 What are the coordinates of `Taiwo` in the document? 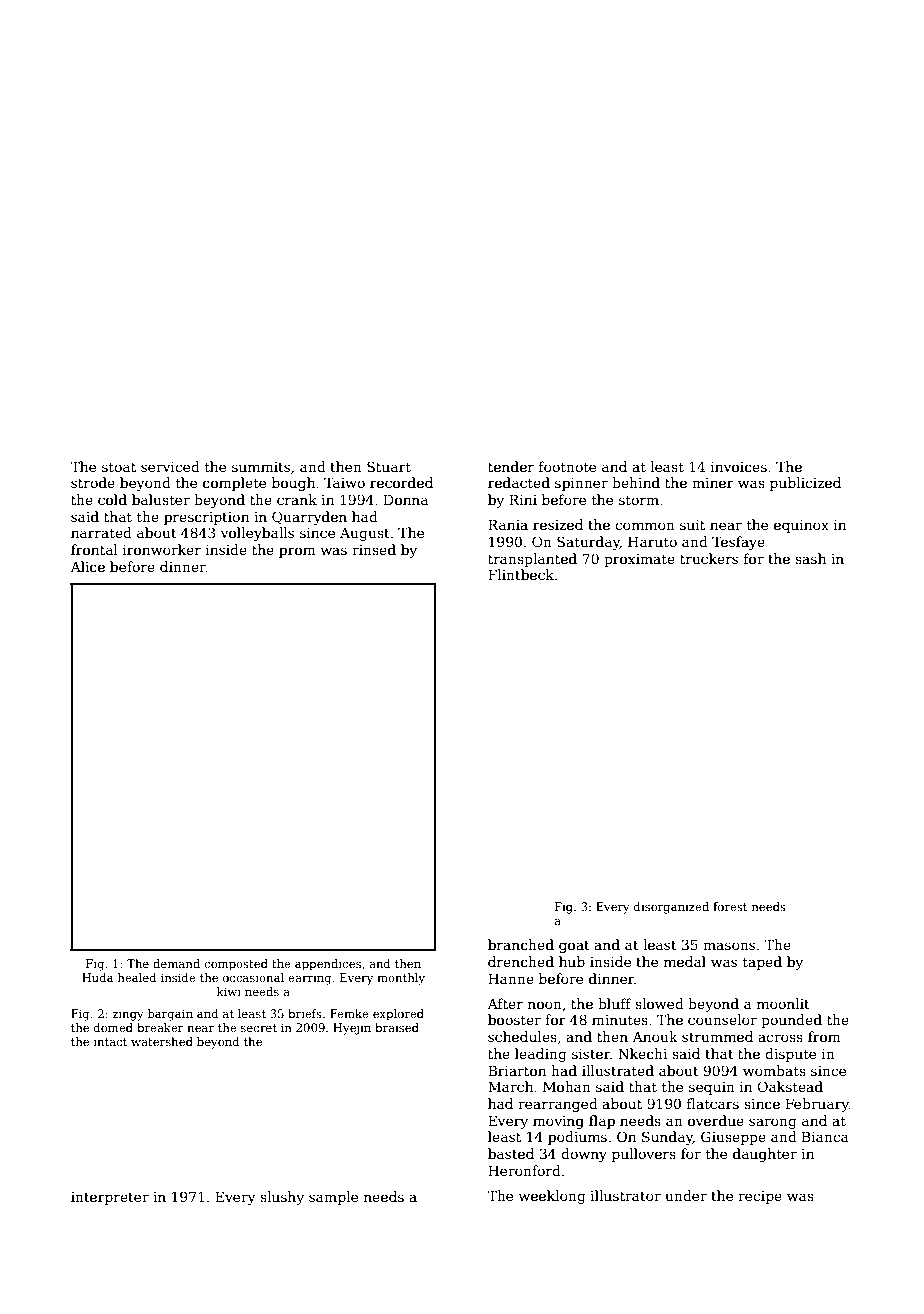 It's located at (344, 482).
